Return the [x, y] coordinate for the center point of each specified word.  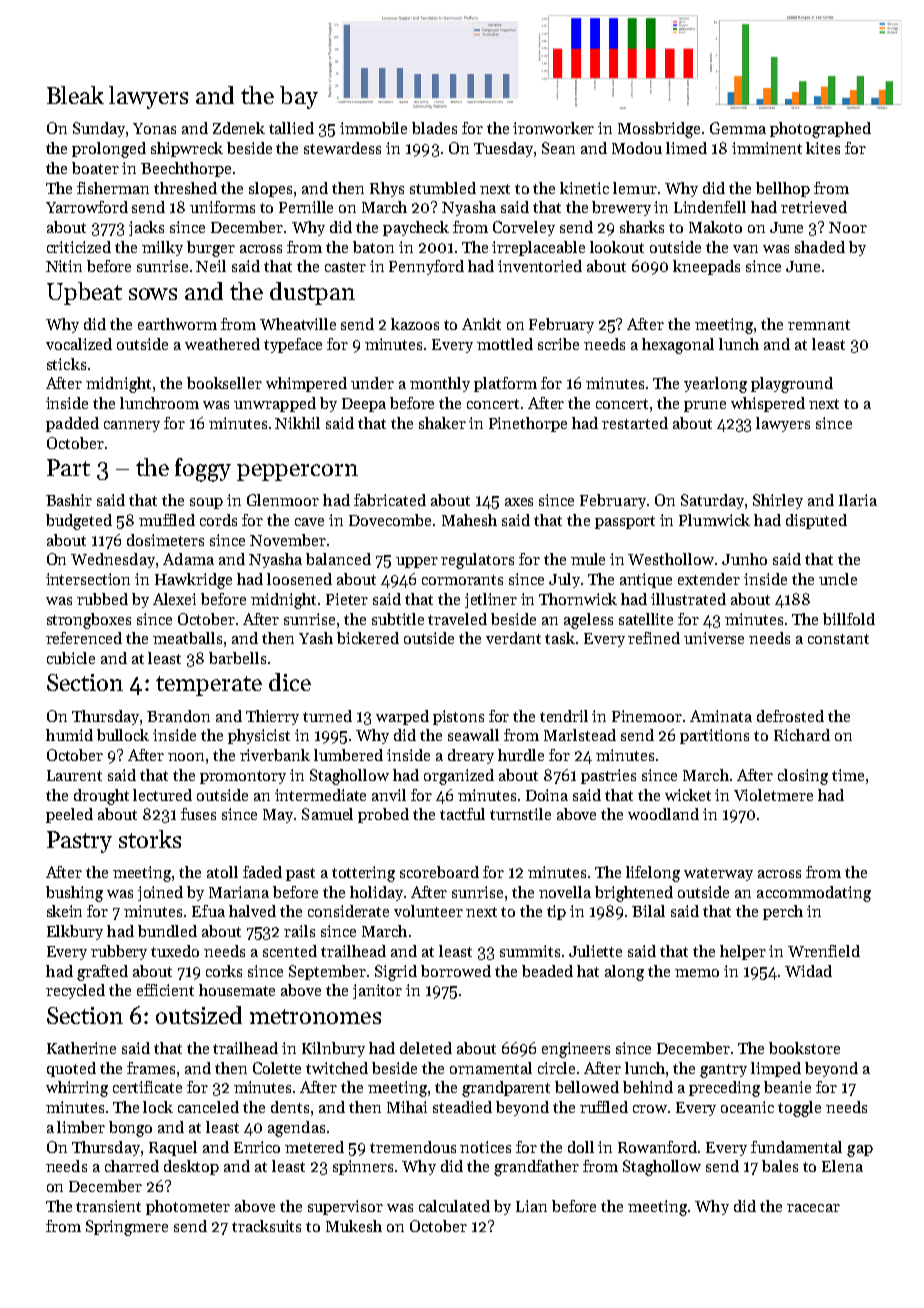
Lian [531, 1206]
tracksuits [266, 1226]
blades [434, 128]
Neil [211, 266]
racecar [813, 1208]
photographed [820, 130]
